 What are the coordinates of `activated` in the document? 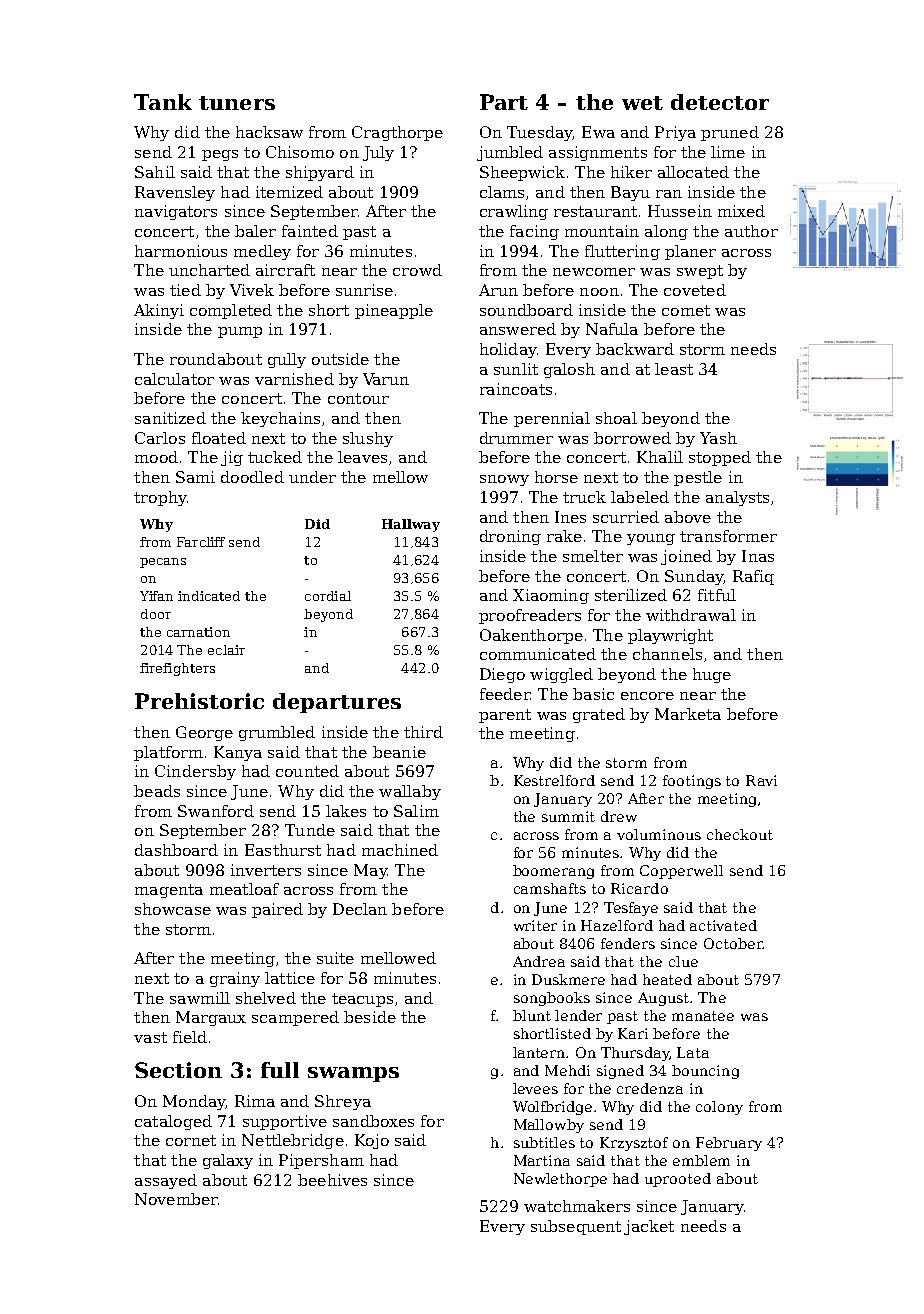 It's located at (723, 925).
